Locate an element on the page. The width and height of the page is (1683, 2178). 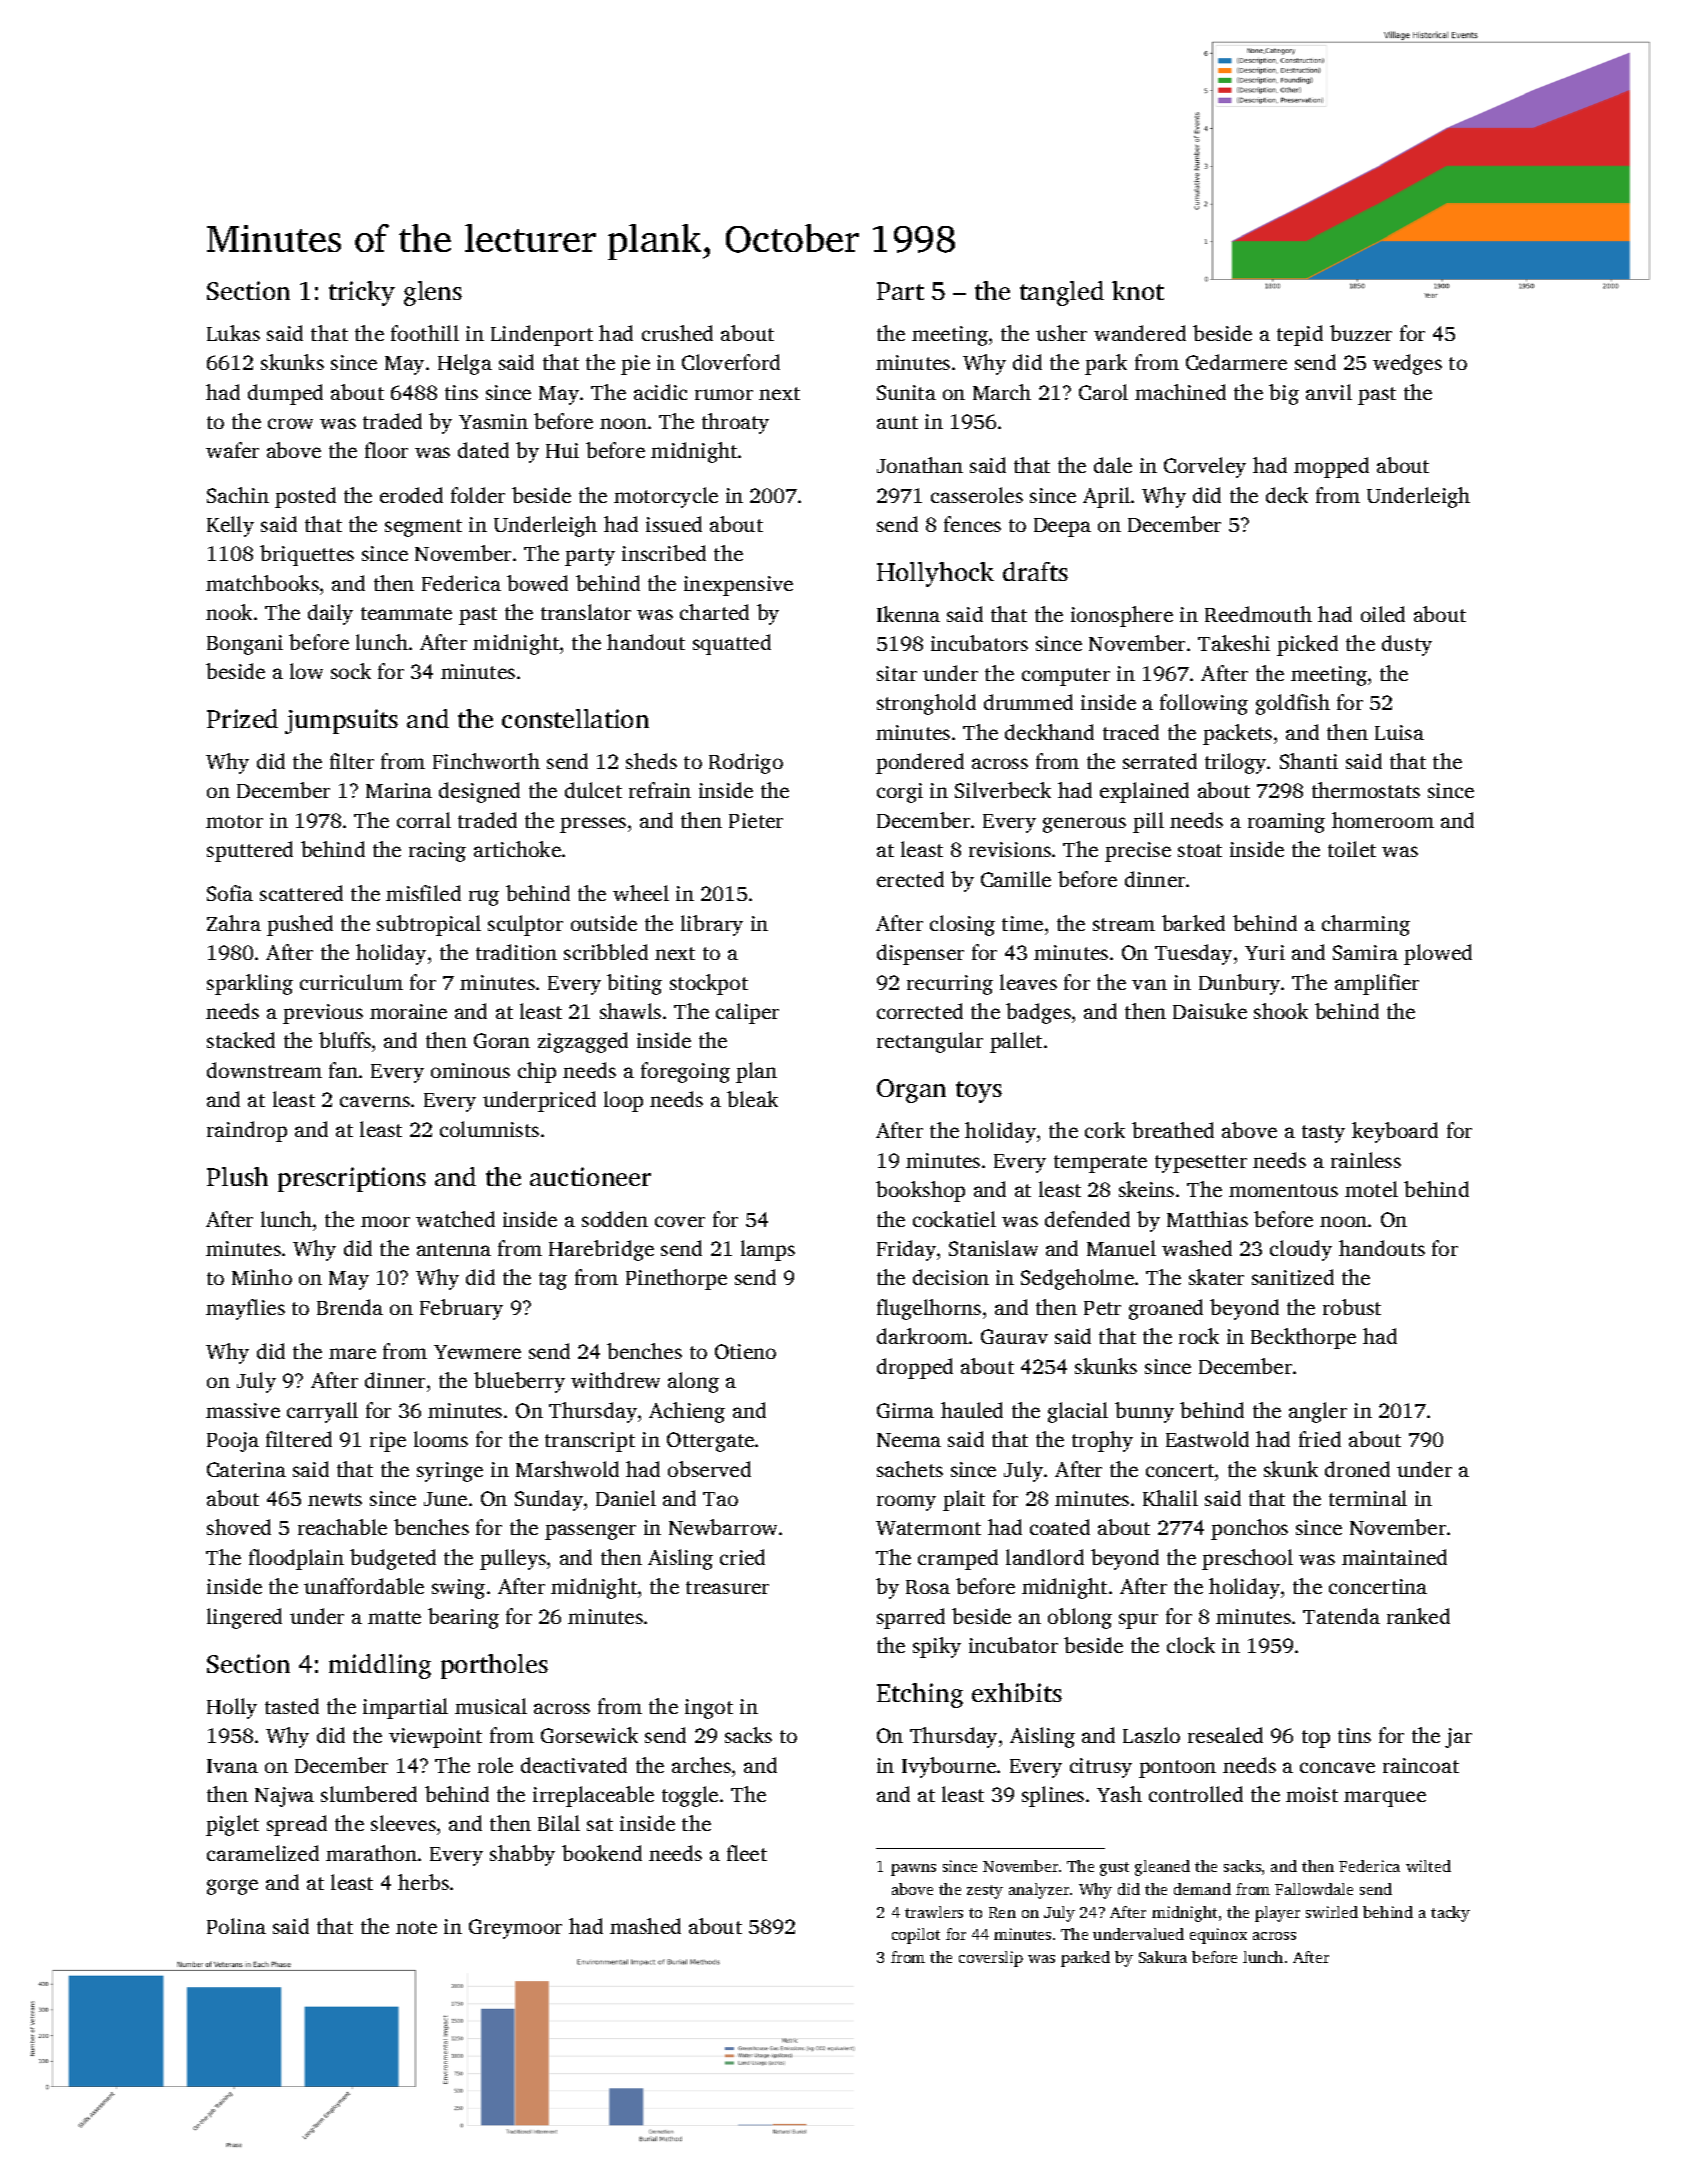
Finchworth is located at coordinates (486, 761).
